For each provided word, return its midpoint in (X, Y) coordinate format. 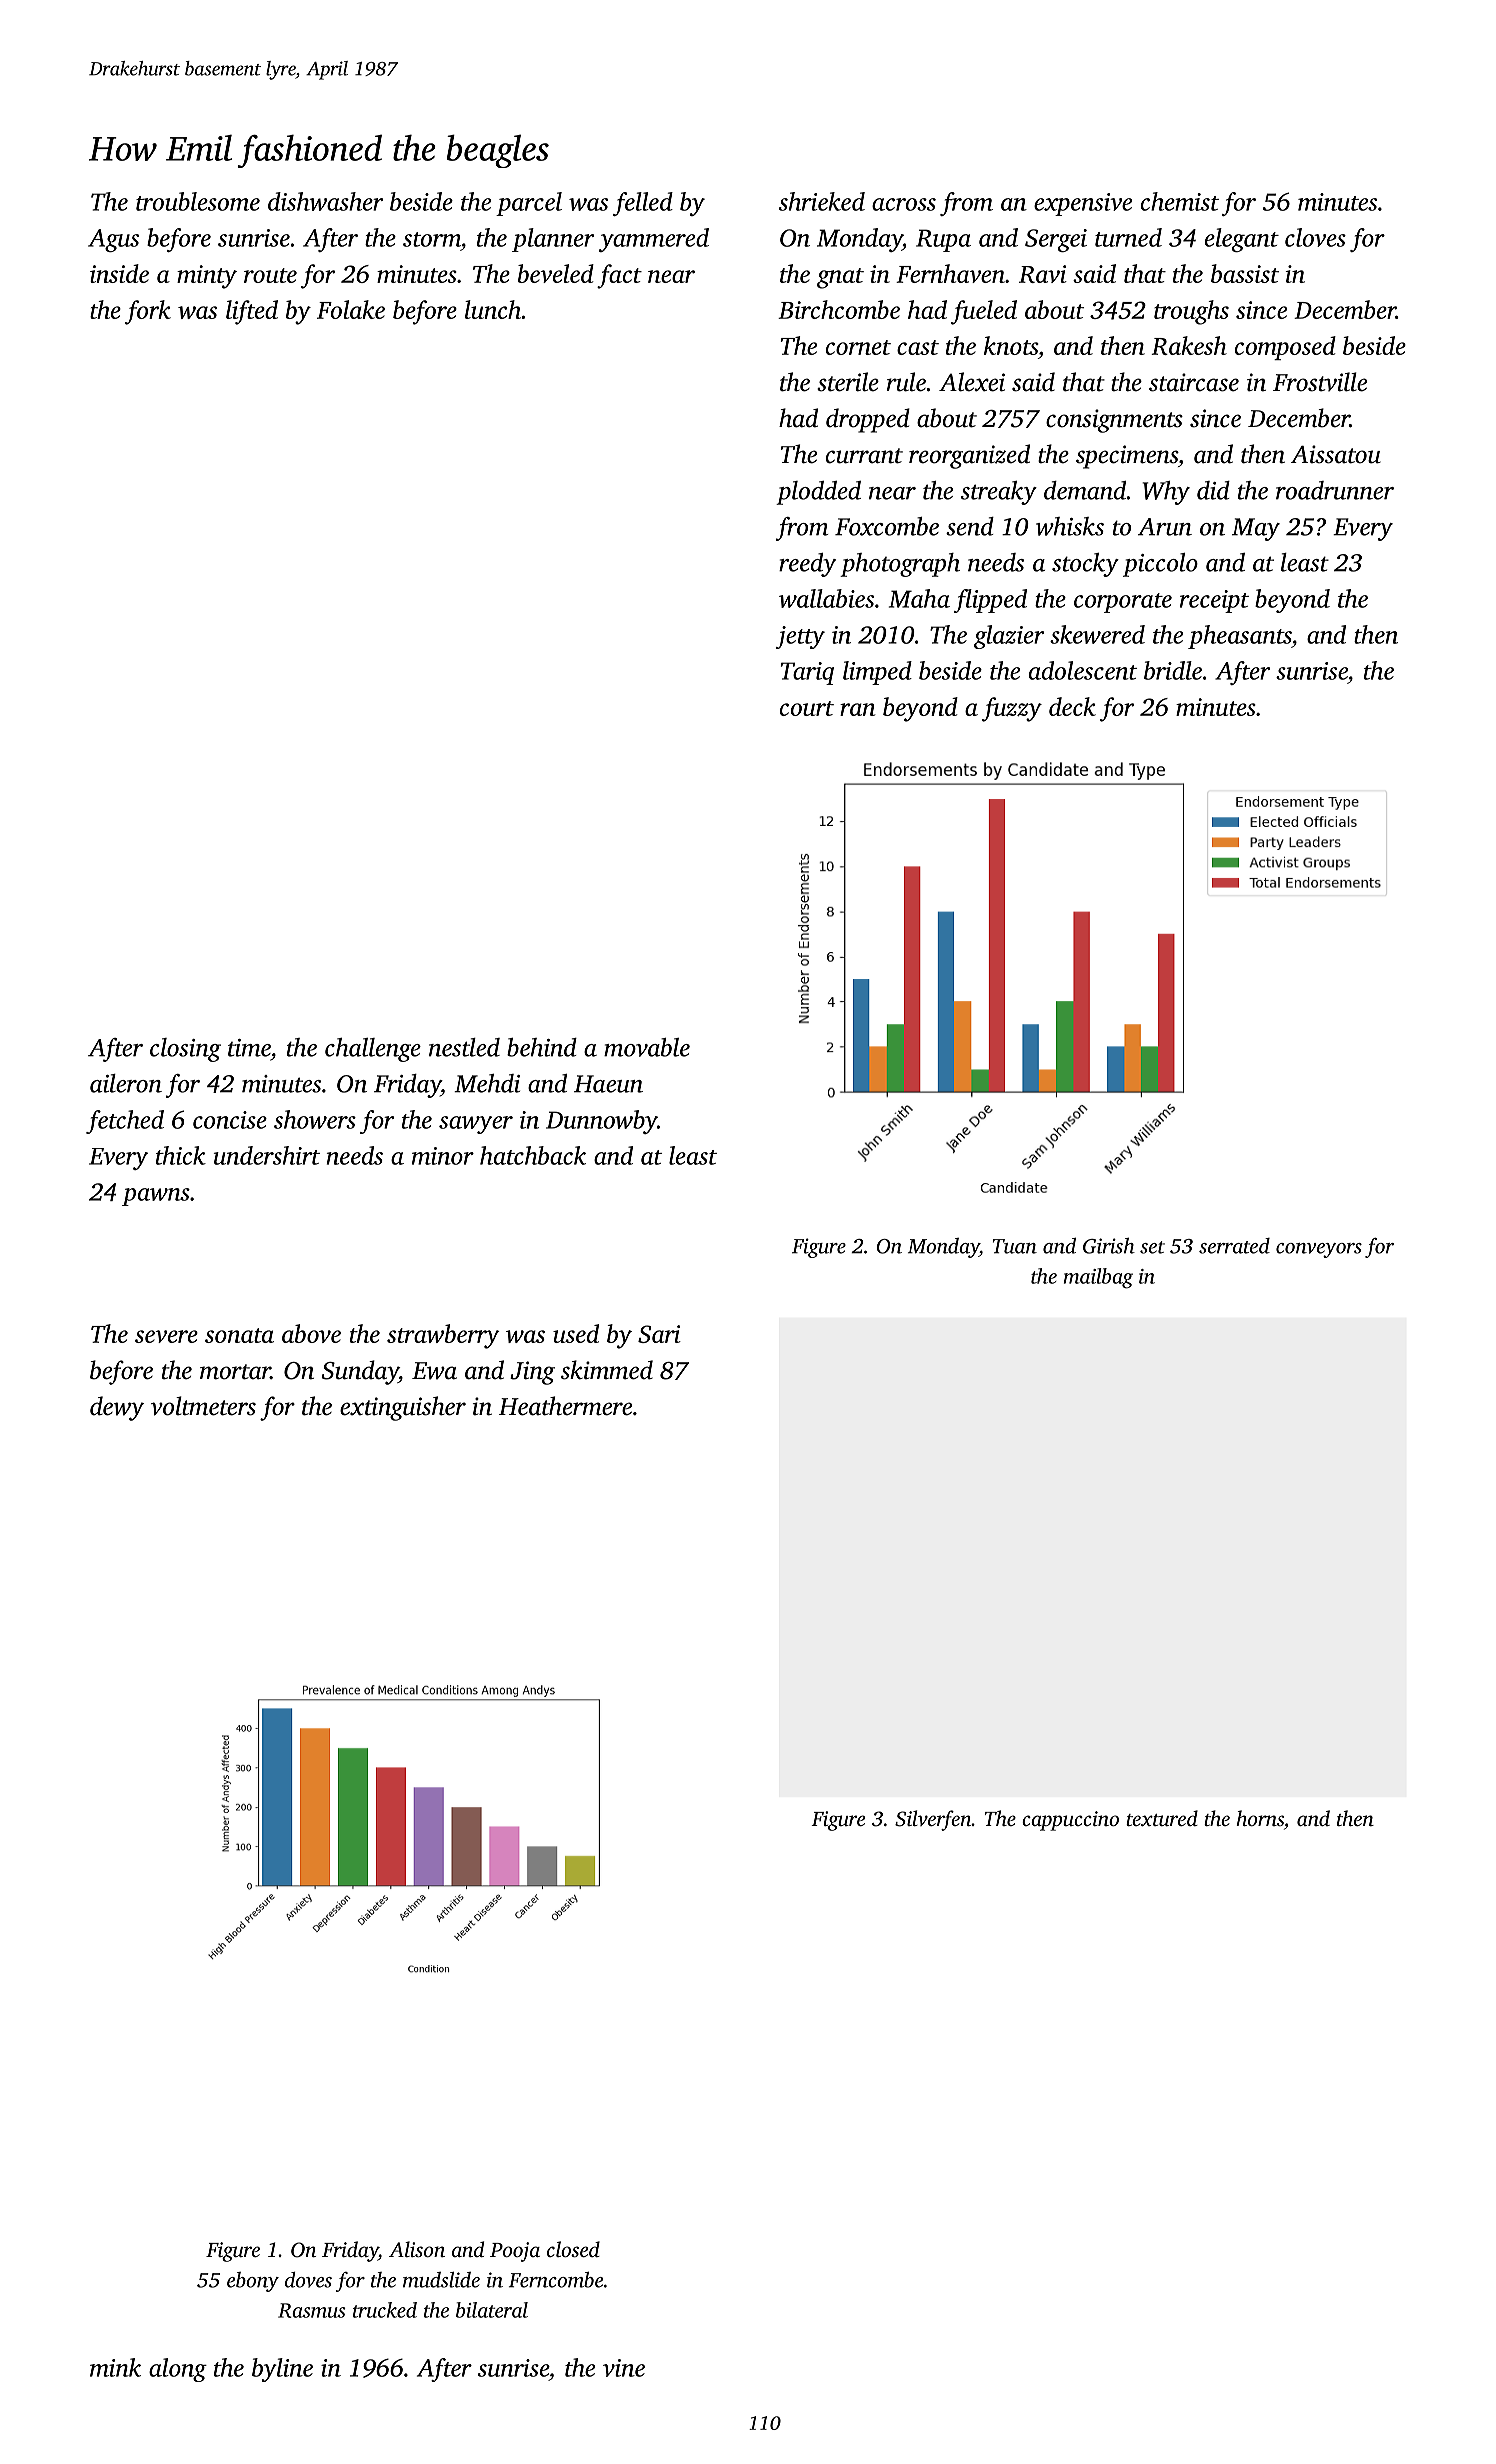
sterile (848, 382)
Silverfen (933, 1820)
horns (1260, 1818)
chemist (1180, 201)
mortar (235, 1372)
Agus (113, 240)
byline (282, 2370)
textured (1162, 1818)
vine (624, 2368)
